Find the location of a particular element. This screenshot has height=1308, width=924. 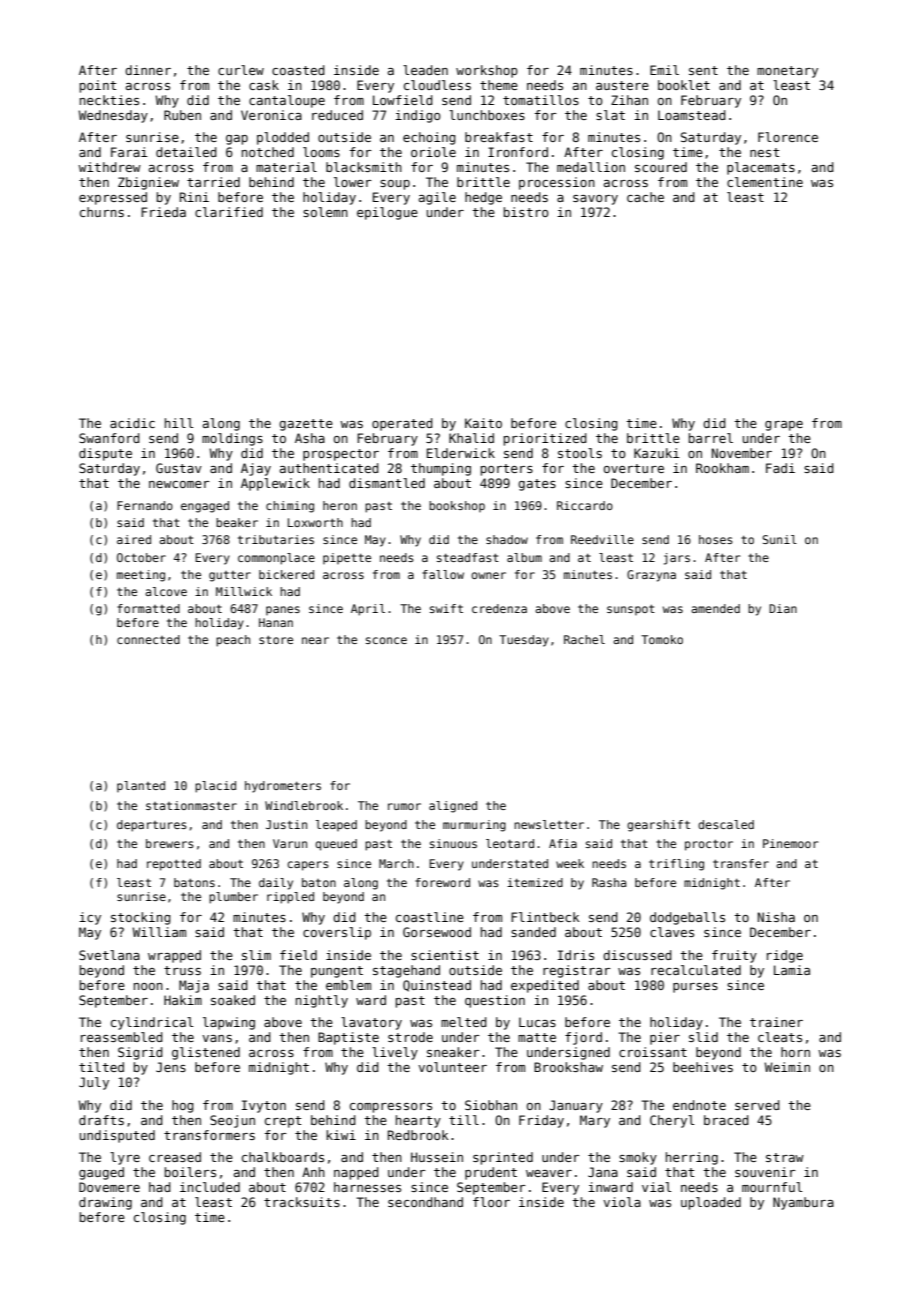

operated is located at coordinates (402, 424).
